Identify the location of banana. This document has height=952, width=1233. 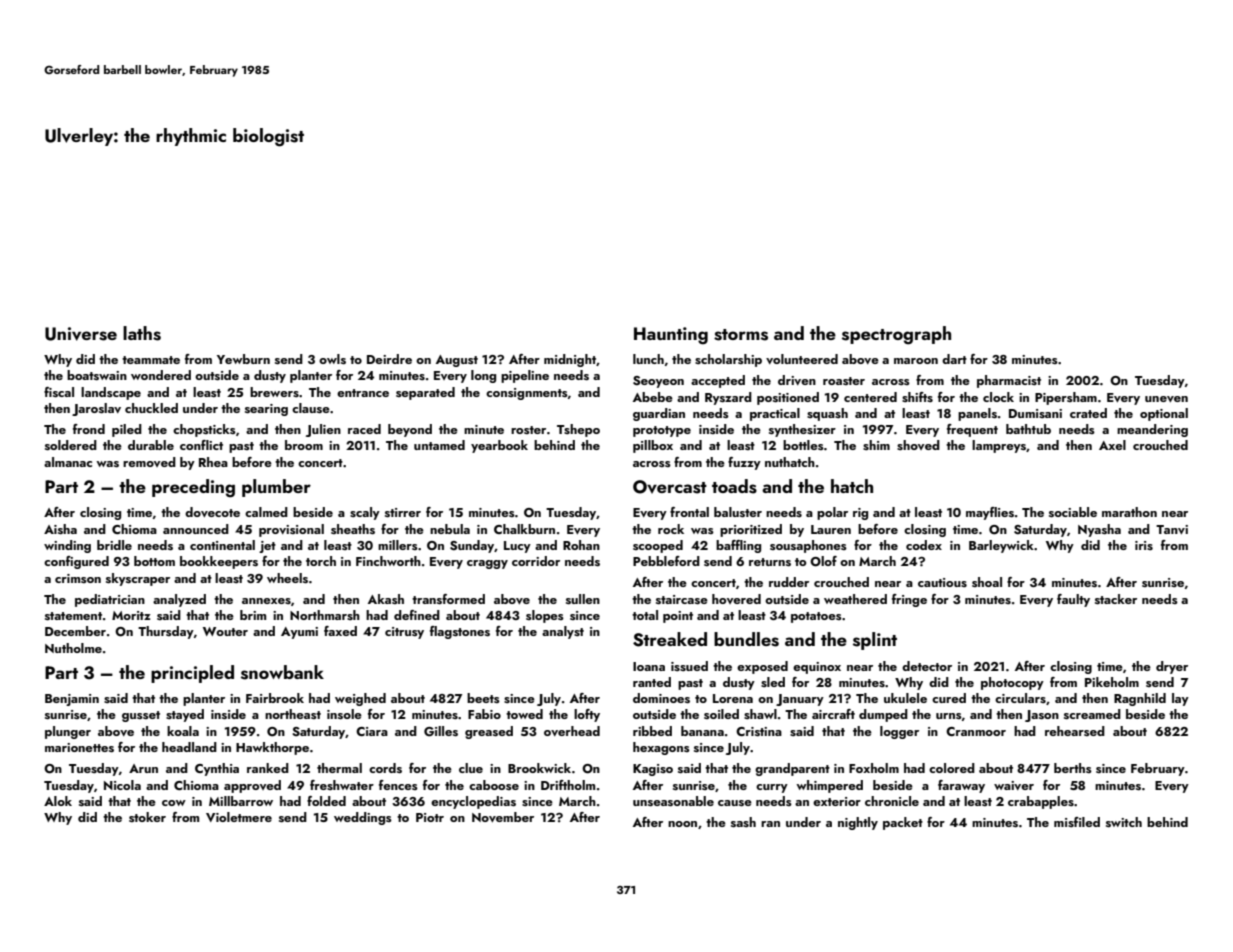
(702, 731).
